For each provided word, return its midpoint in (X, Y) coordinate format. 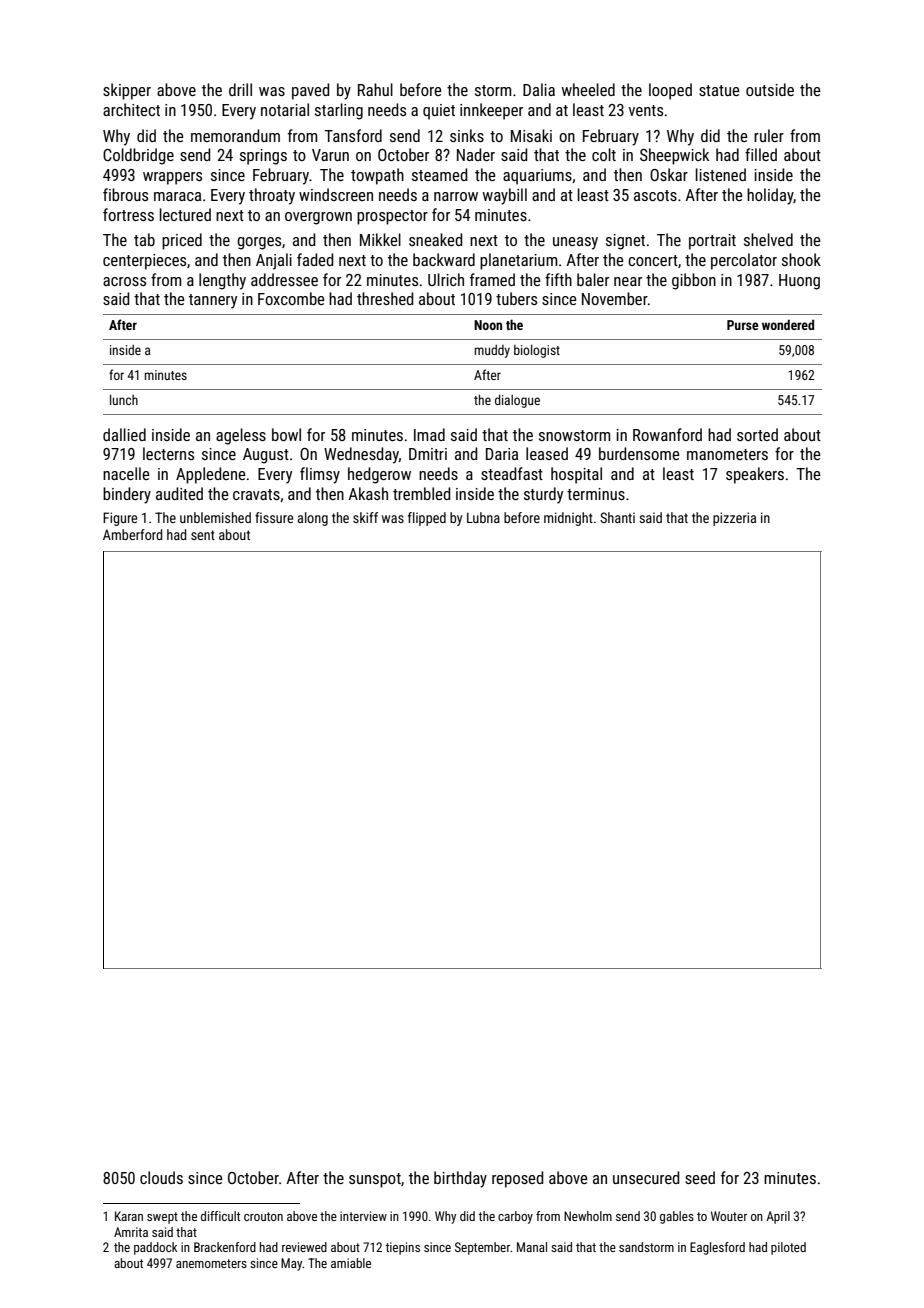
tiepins (402, 1248)
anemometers (211, 1263)
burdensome (639, 453)
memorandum (235, 135)
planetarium (518, 261)
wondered (788, 324)
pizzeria (734, 519)
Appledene (211, 475)
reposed (517, 1179)
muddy (492, 351)
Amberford (132, 534)
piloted (788, 1248)
